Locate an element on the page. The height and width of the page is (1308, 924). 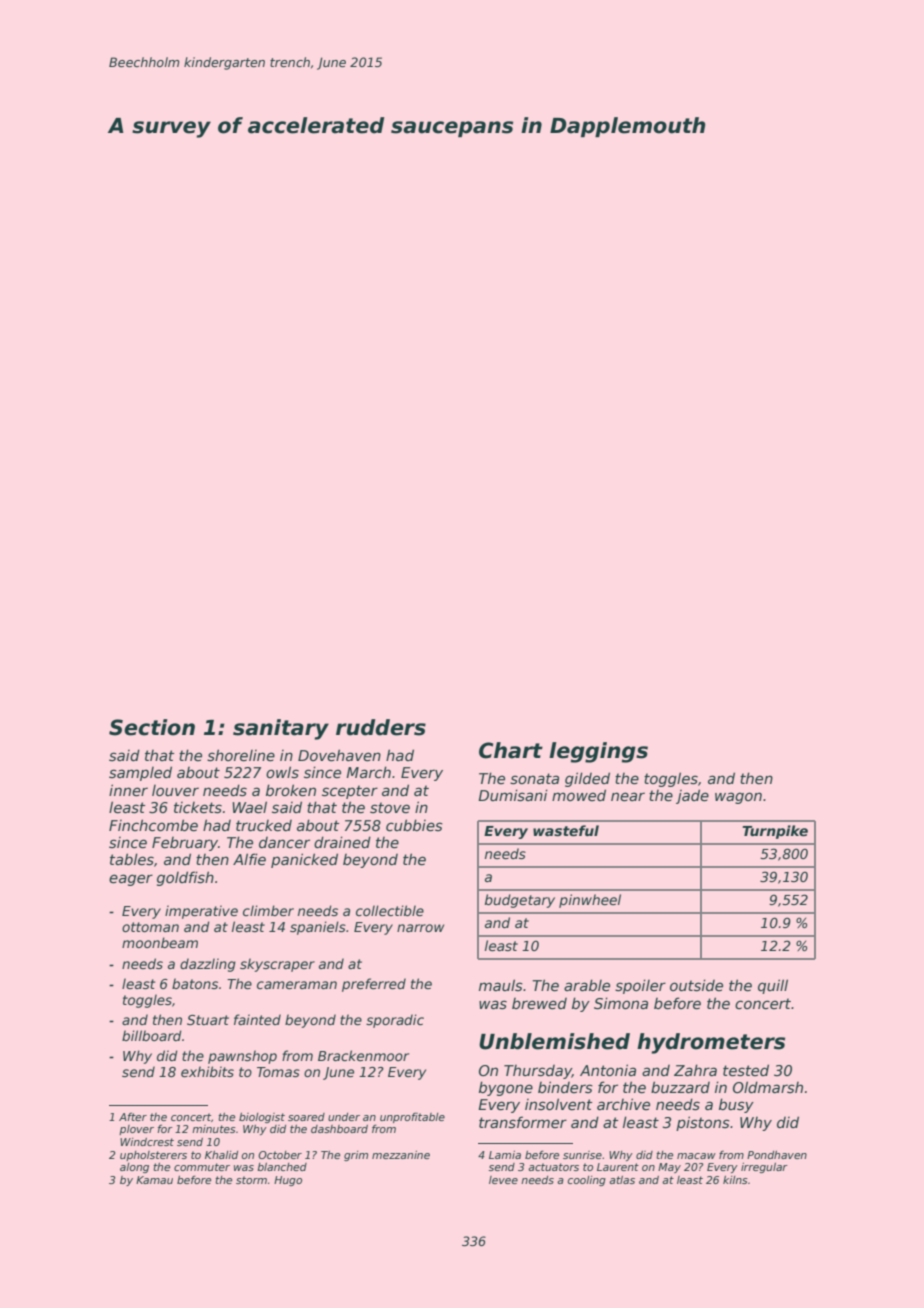
tested is located at coordinates (746, 1070).
